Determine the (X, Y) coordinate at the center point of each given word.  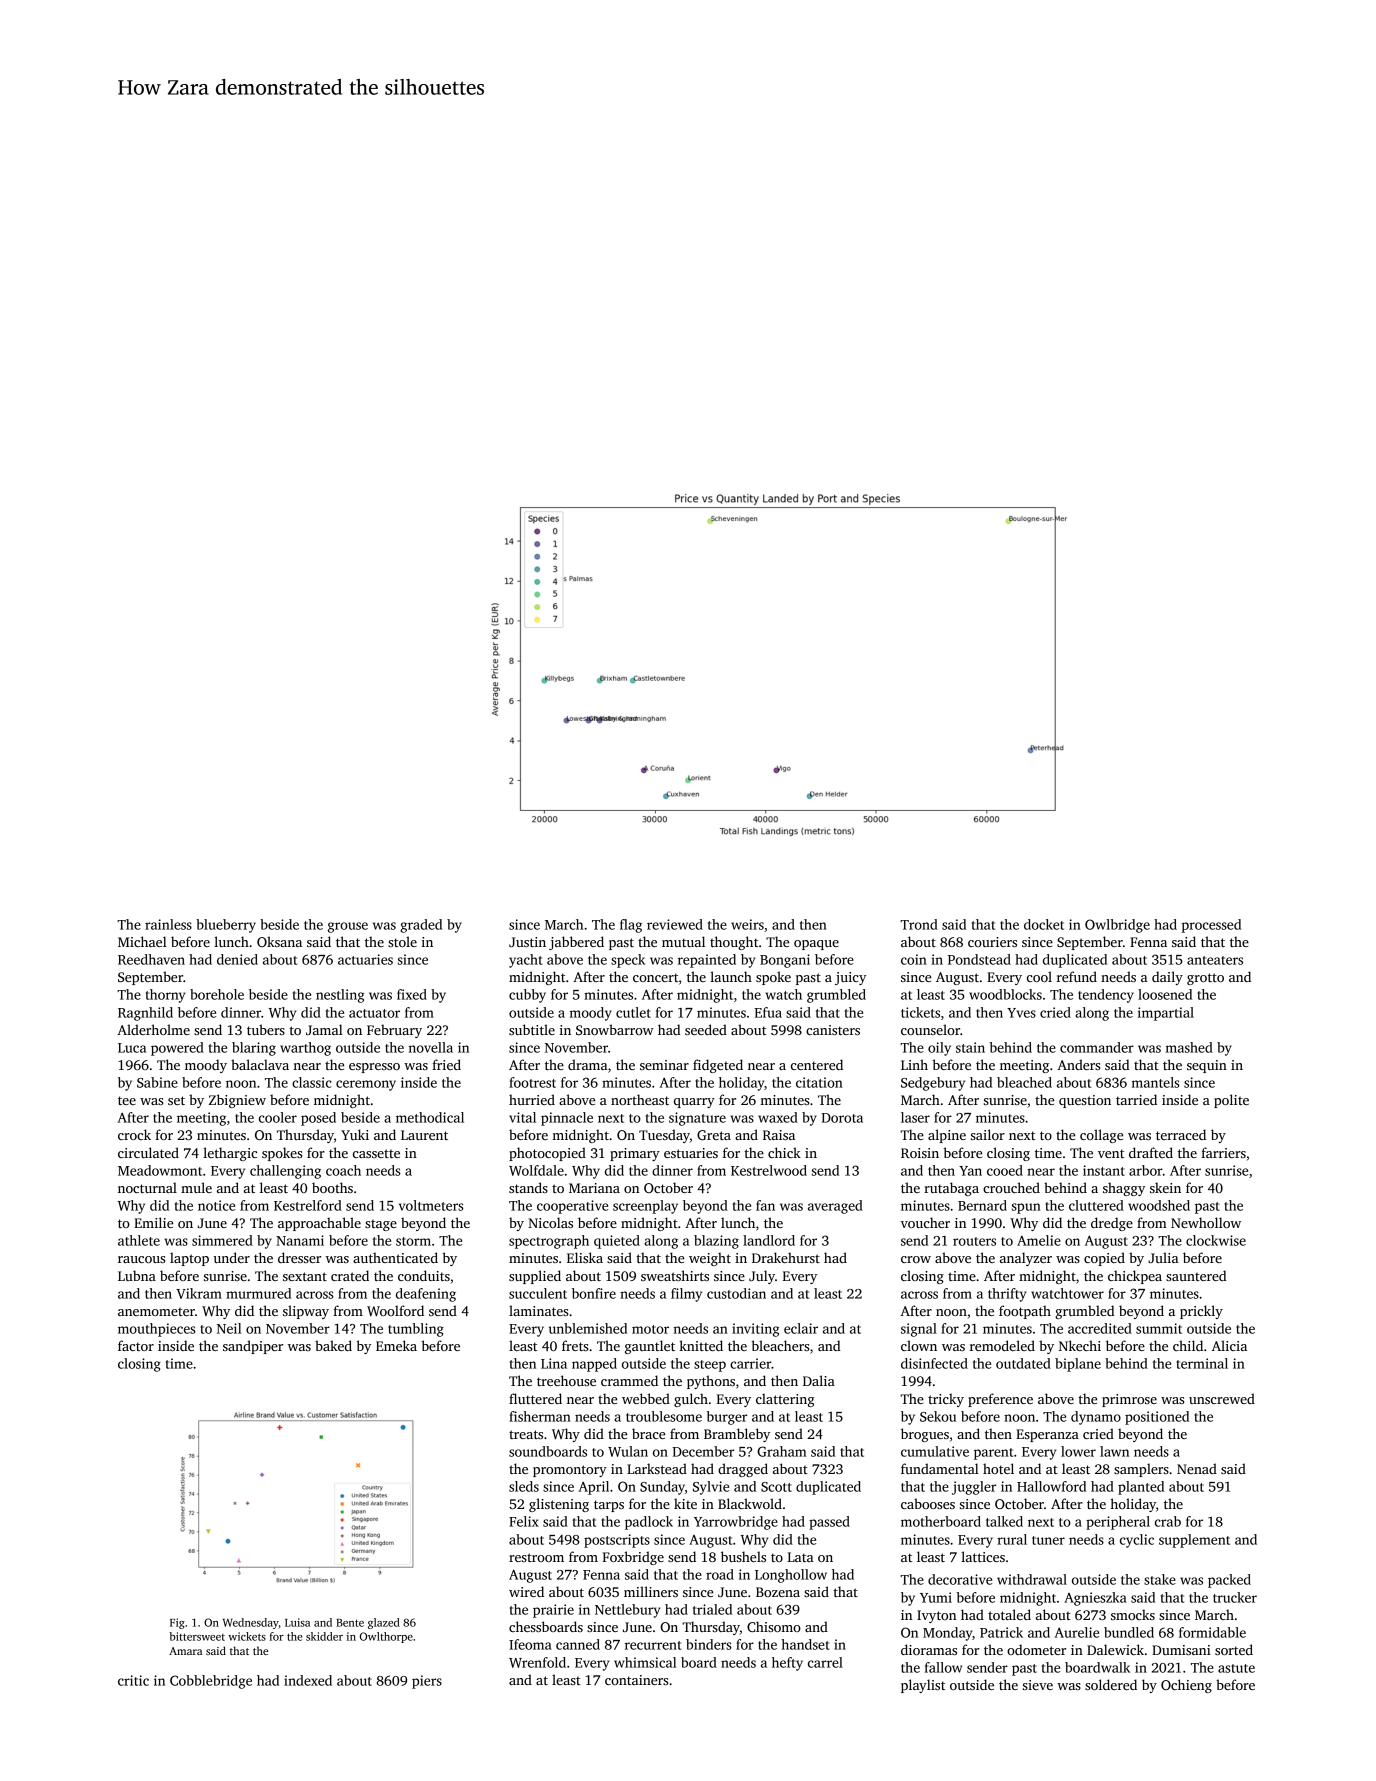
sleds (524, 1486)
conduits (424, 1275)
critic (133, 1680)
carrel (825, 1662)
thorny (165, 996)
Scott (776, 1487)
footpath (1025, 1312)
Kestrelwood (769, 1170)
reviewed (675, 924)
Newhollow (1206, 1222)
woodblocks (1005, 994)
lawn (1114, 1451)
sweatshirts (675, 1275)
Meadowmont (160, 1170)
